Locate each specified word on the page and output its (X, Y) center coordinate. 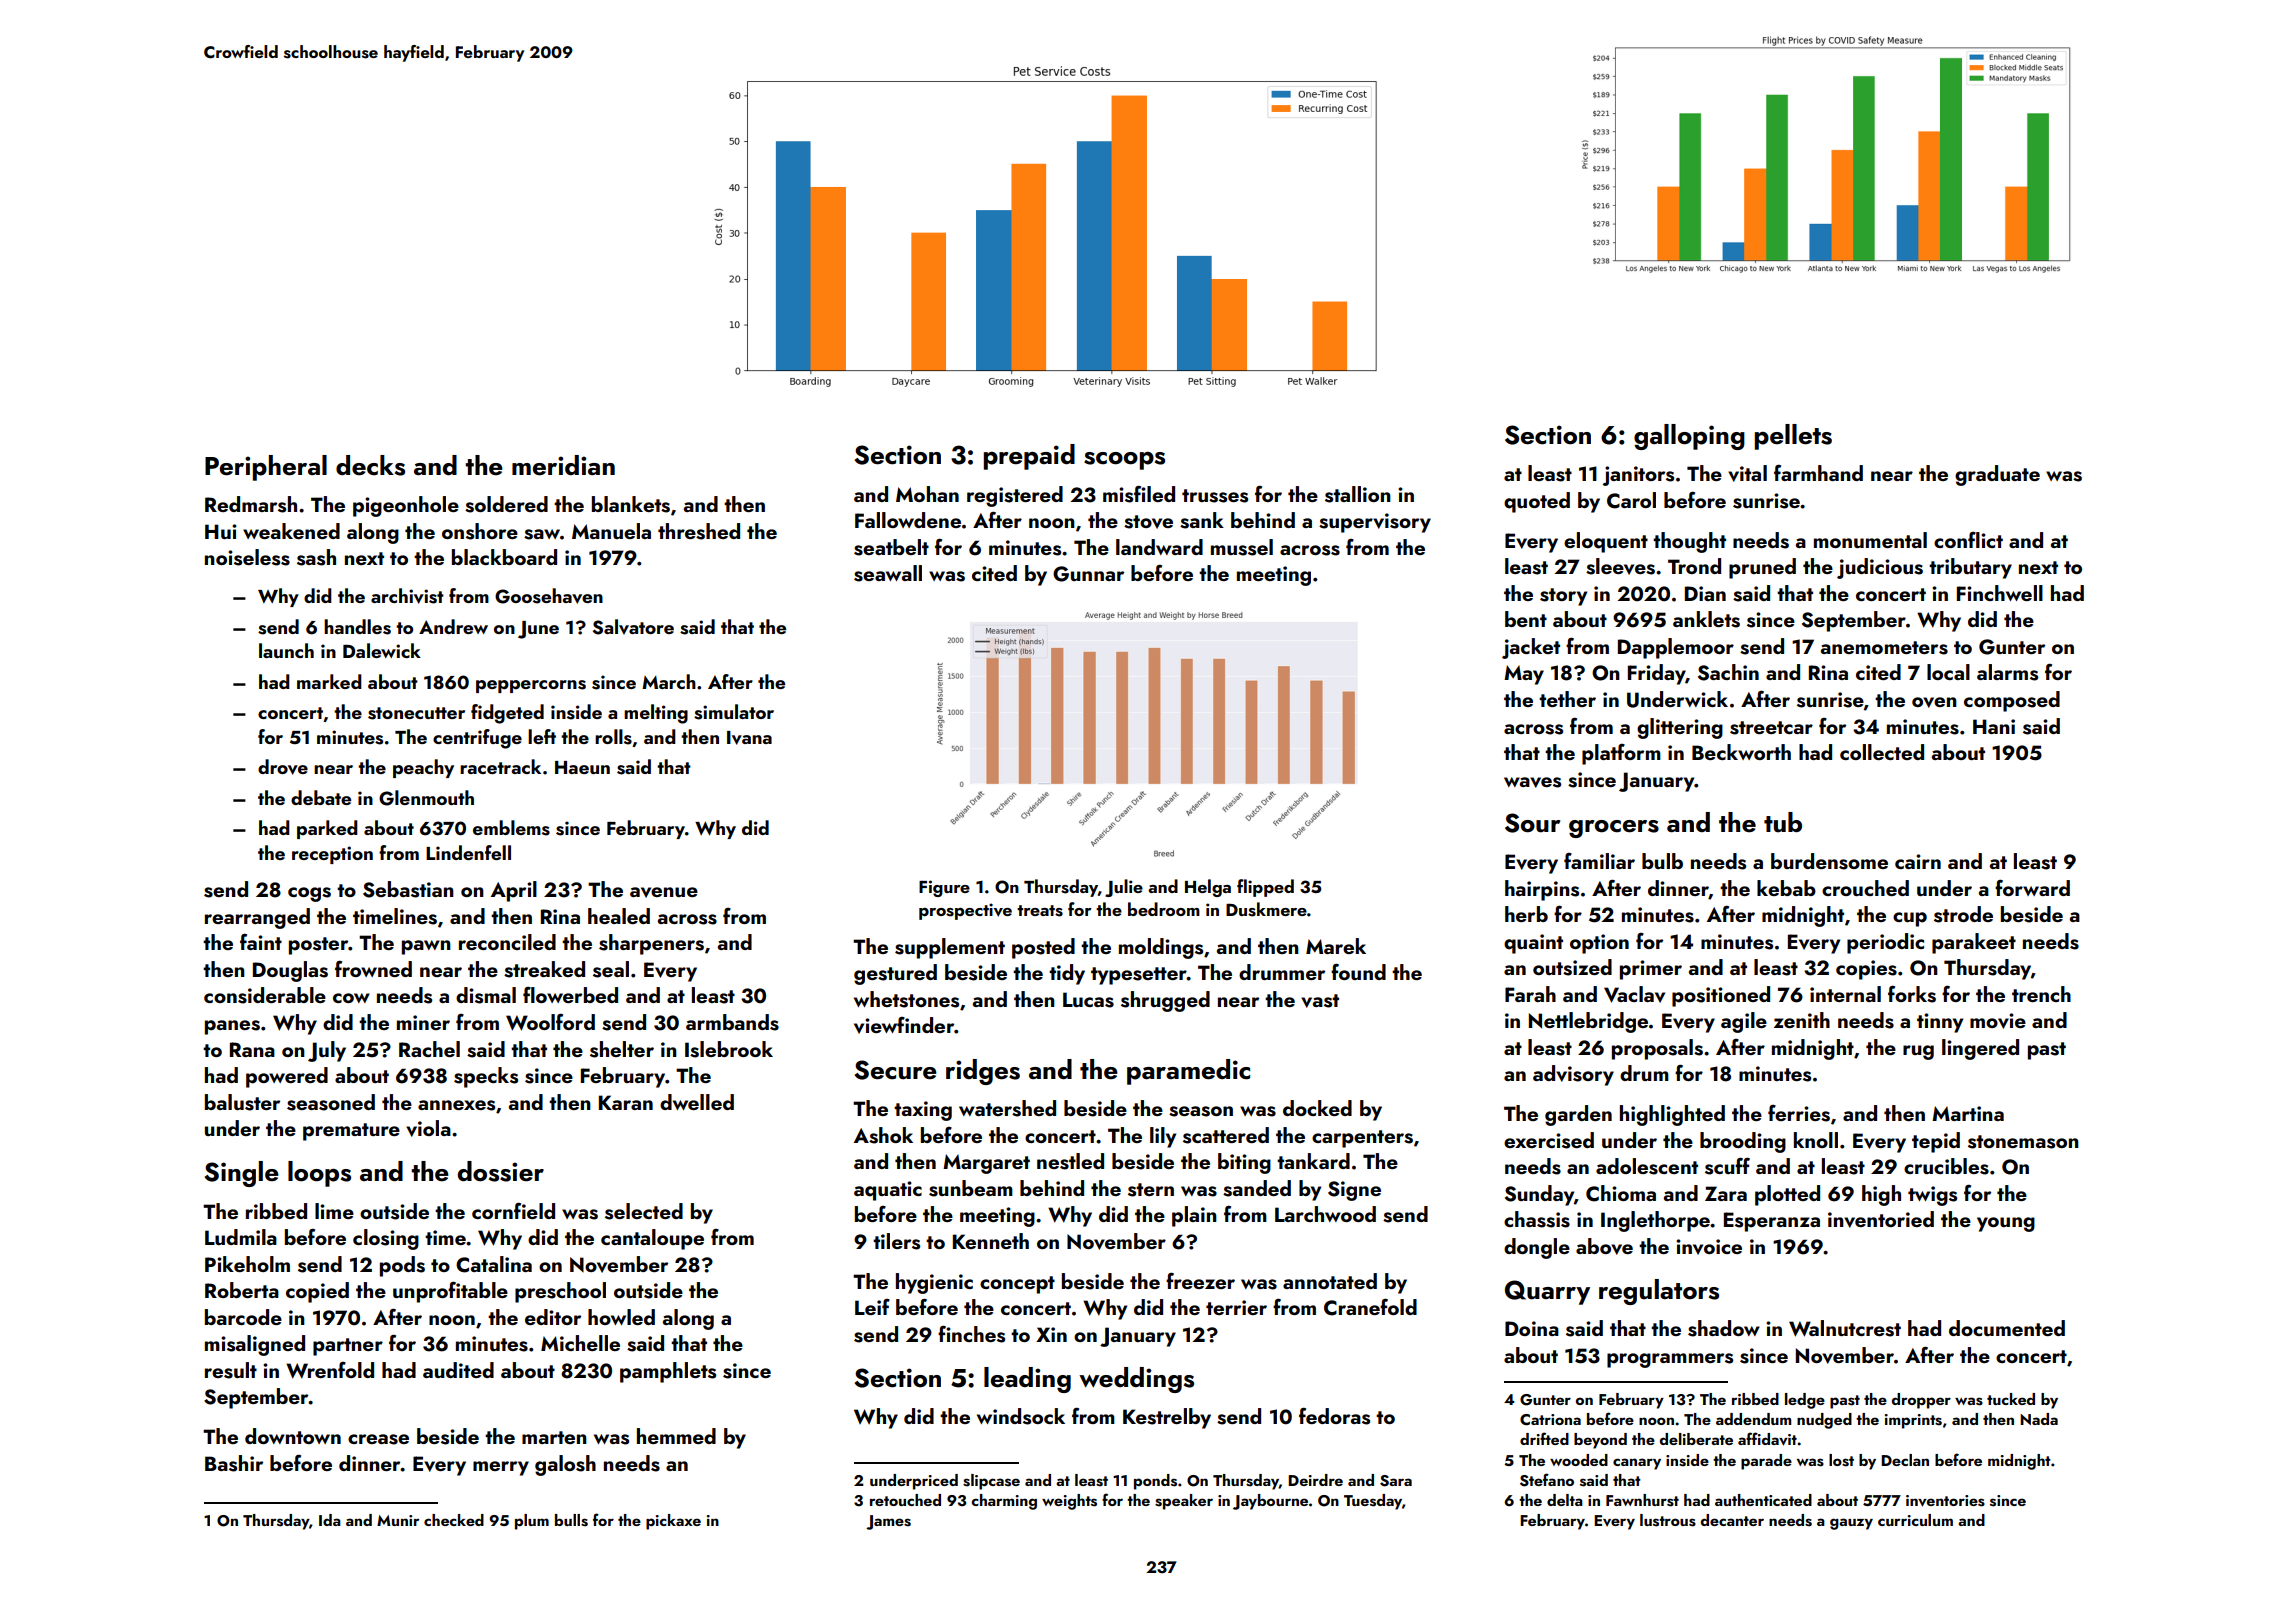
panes (232, 1027)
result (231, 1370)
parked (327, 829)
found (1358, 971)
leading (1027, 1380)
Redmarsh (251, 504)
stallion (1358, 494)
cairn (1918, 861)
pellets (1793, 437)
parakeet (1974, 943)
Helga (1208, 888)
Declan (1905, 1460)
